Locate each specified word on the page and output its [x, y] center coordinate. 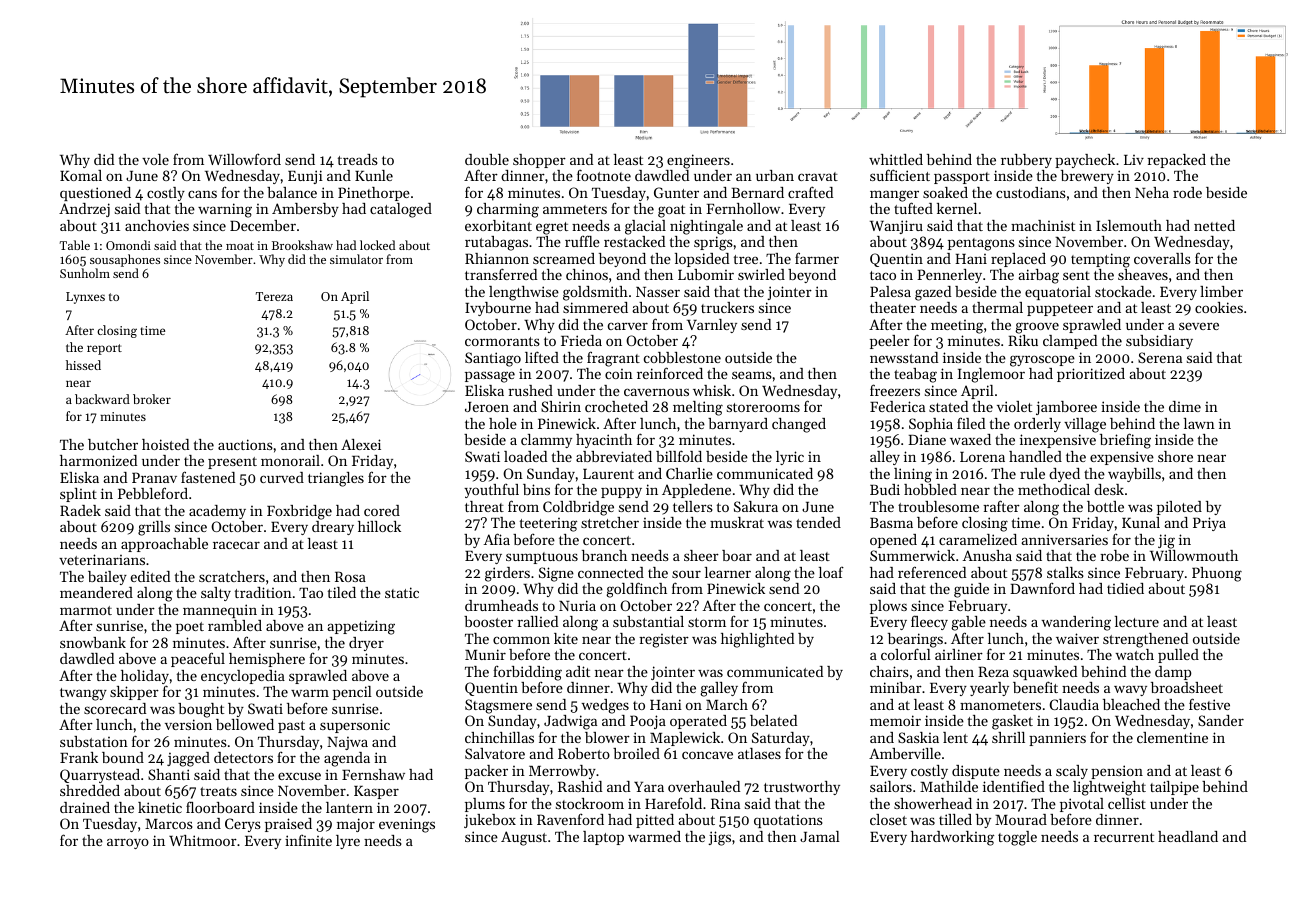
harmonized [98, 460]
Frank [79, 757]
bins [536, 489]
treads [358, 159]
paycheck [1085, 161]
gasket [1012, 722]
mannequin [220, 611]
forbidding [527, 673]
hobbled [930, 489]
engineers [698, 161]
